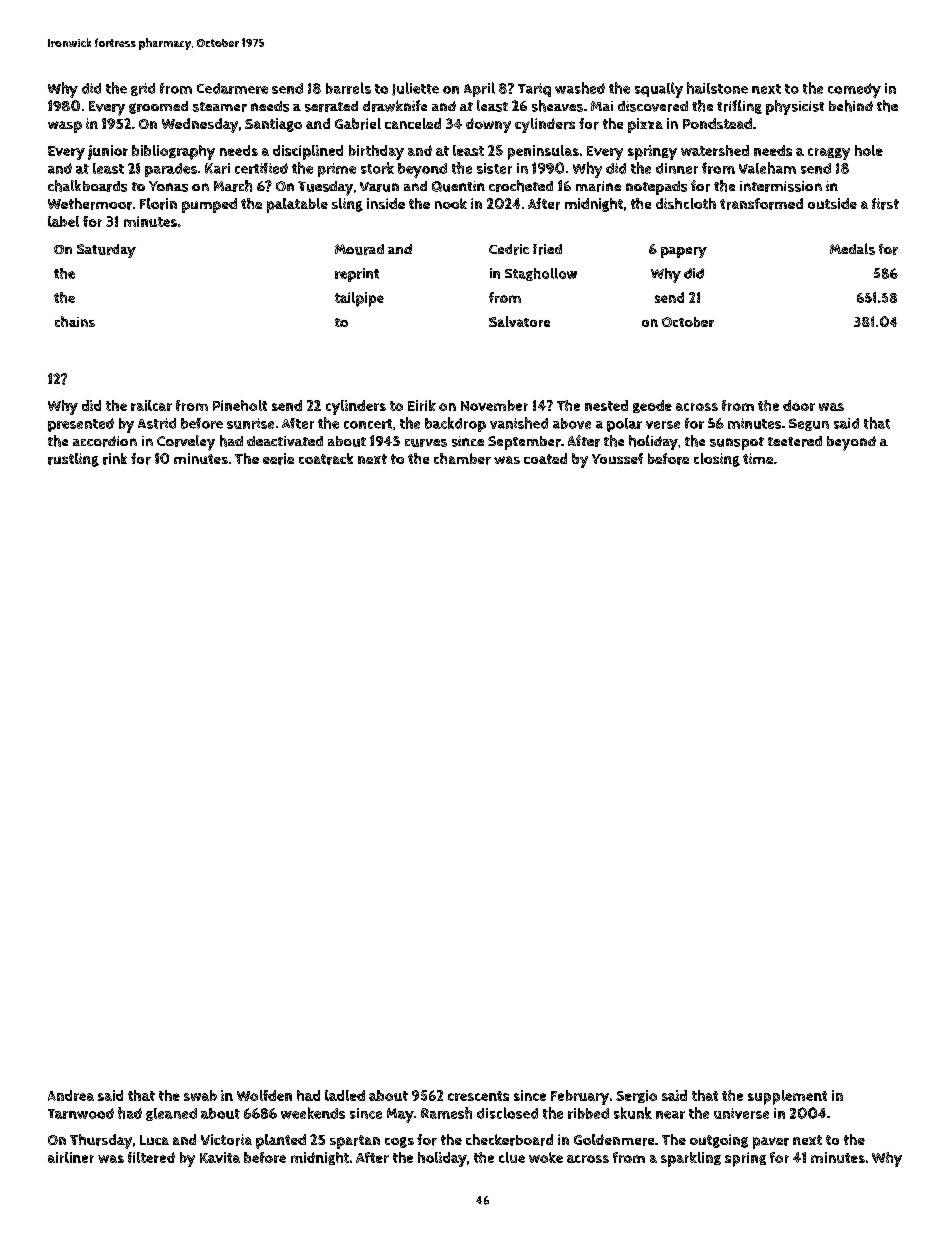 The height and width of the document is (1233, 952). I want to click on groomed, so click(158, 107).
